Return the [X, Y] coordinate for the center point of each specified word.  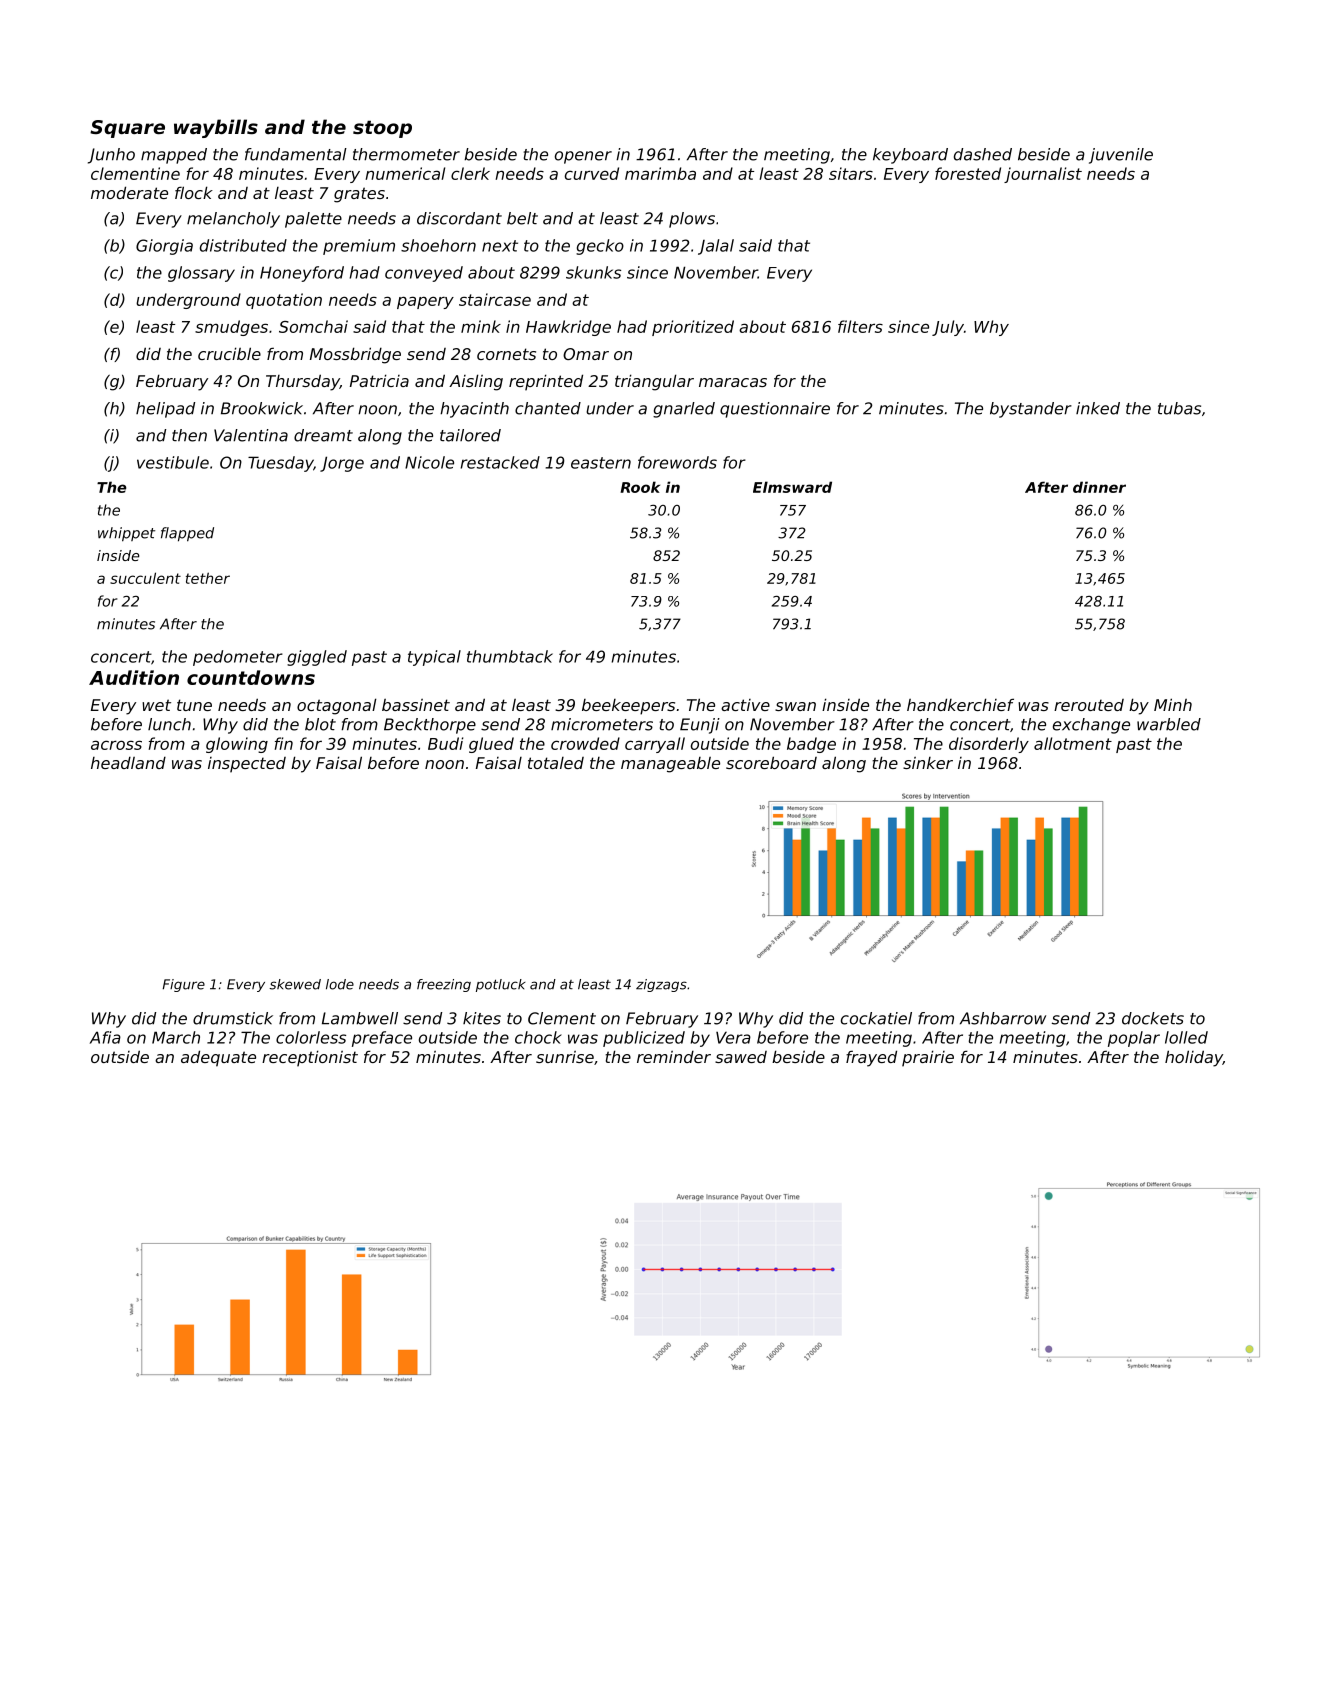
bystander [1031, 410]
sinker [928, 763]
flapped [187, 534]
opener [583, 157]
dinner [1099, 487]
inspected [247, 765]
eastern [601, 463]
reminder [674, 1057]
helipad [165, 410]
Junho [111, 156]
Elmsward [792, 487]
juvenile [1121, 156]
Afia [105, 1037]
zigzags [661, 985]
